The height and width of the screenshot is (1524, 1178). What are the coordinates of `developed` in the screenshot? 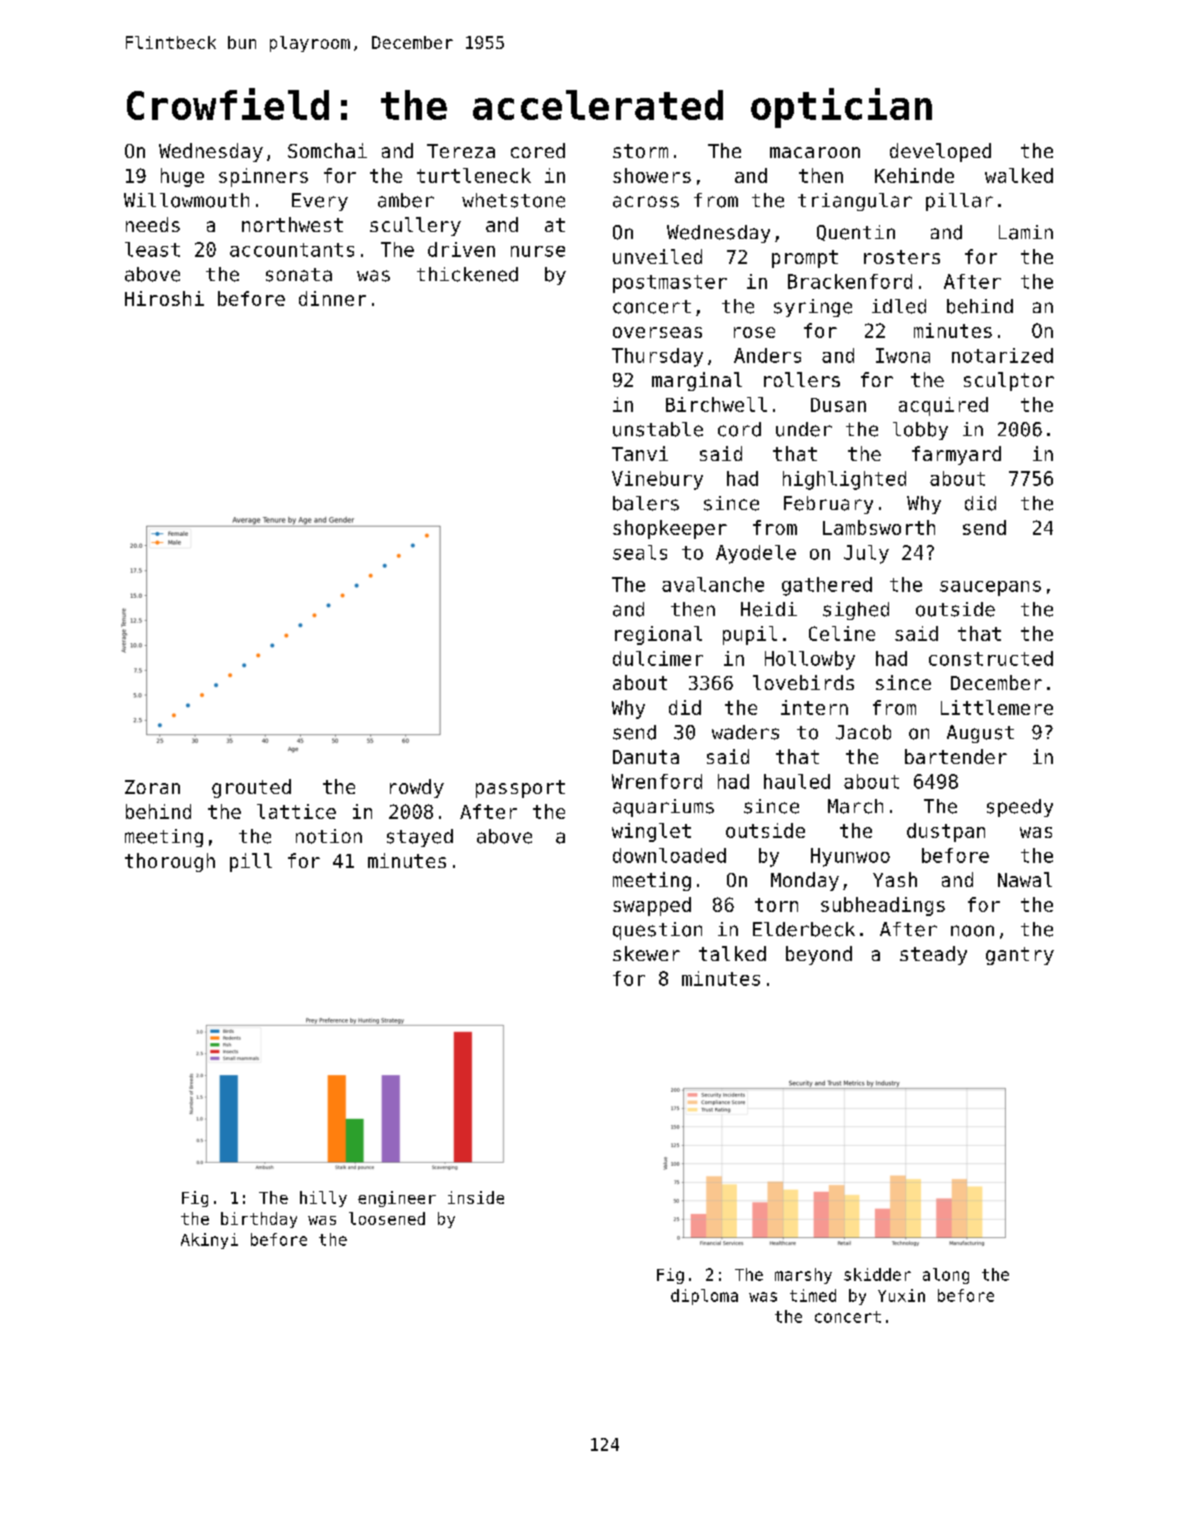 It's located at (940, 152).
